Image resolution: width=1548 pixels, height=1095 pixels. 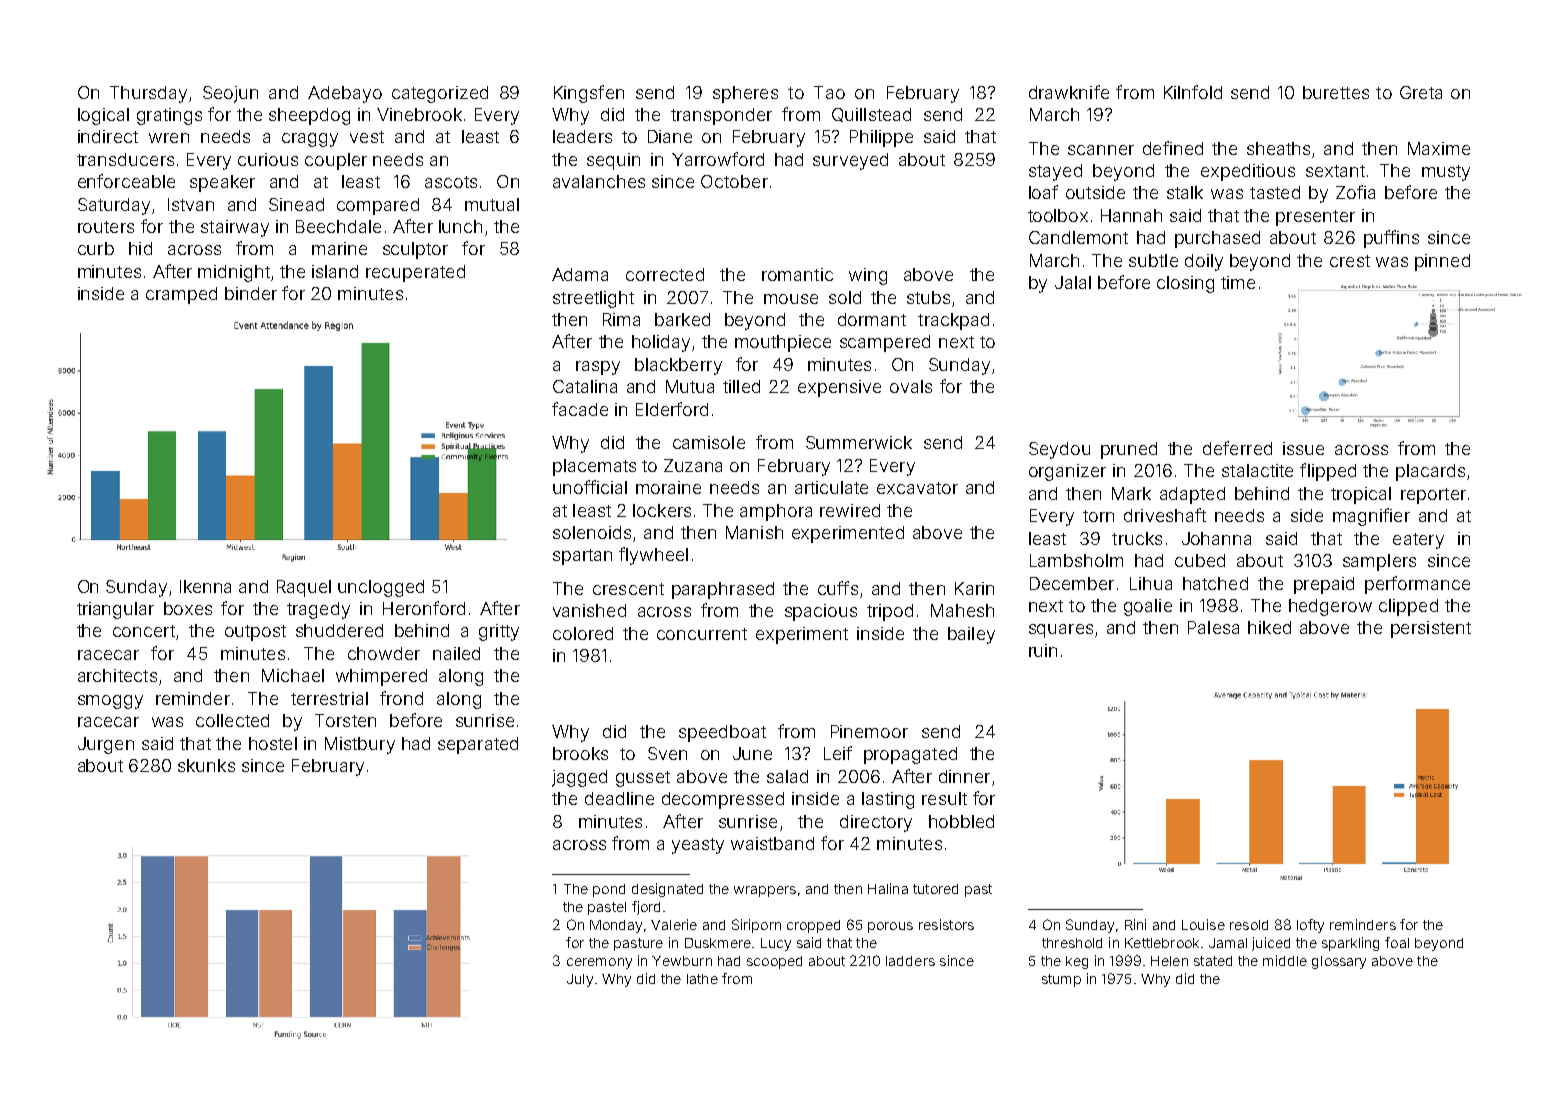 I want to click on puffins, so click(x=1391, y=239).
